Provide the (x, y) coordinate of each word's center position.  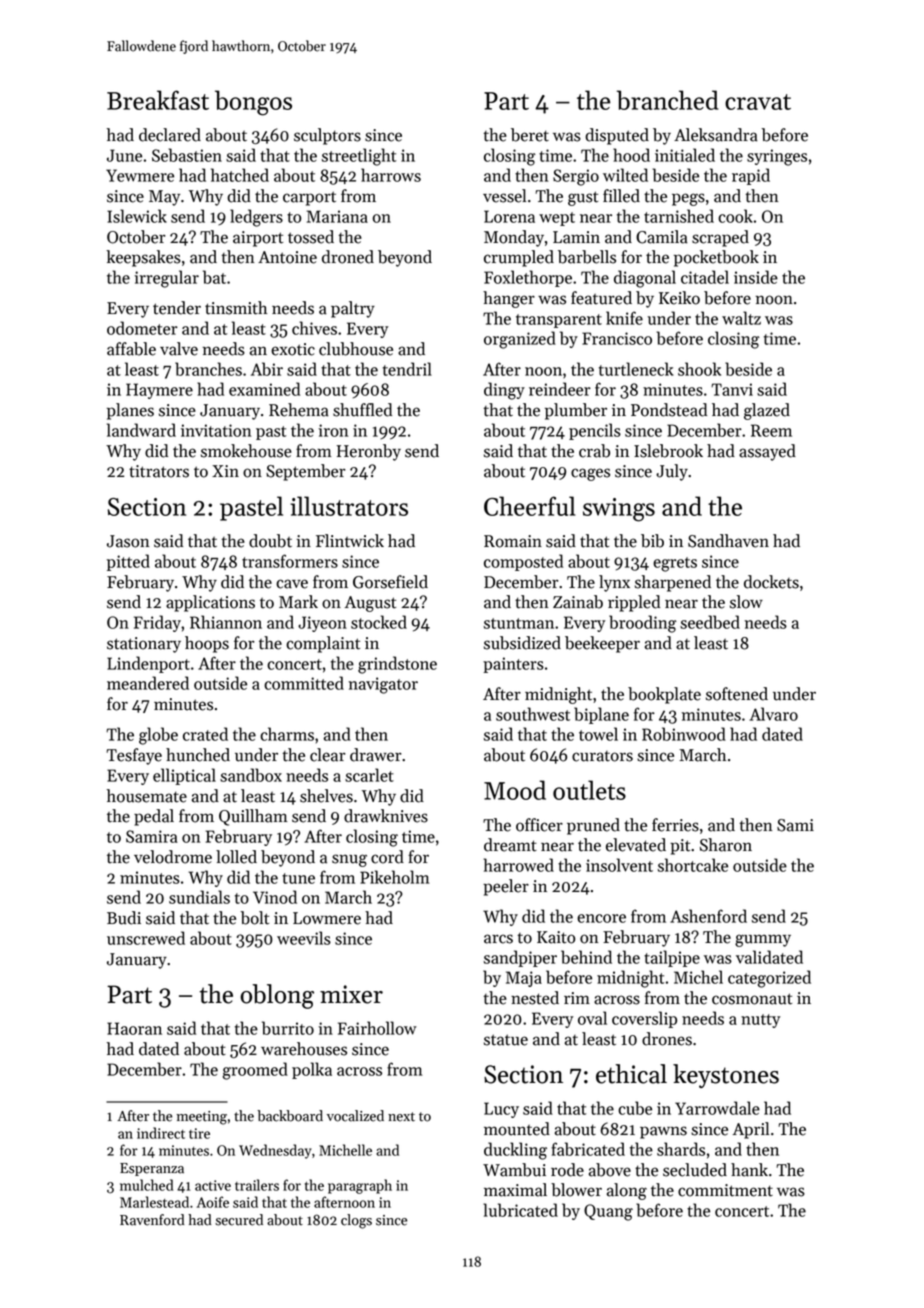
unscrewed (146, 938)
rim (577, 998)
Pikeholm (394, 877)
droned (348, 257)
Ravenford (152, 1220)
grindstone (397, 665)
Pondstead (669, 410)
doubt (270, 541)
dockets (771, 582)
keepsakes (143, 258)
